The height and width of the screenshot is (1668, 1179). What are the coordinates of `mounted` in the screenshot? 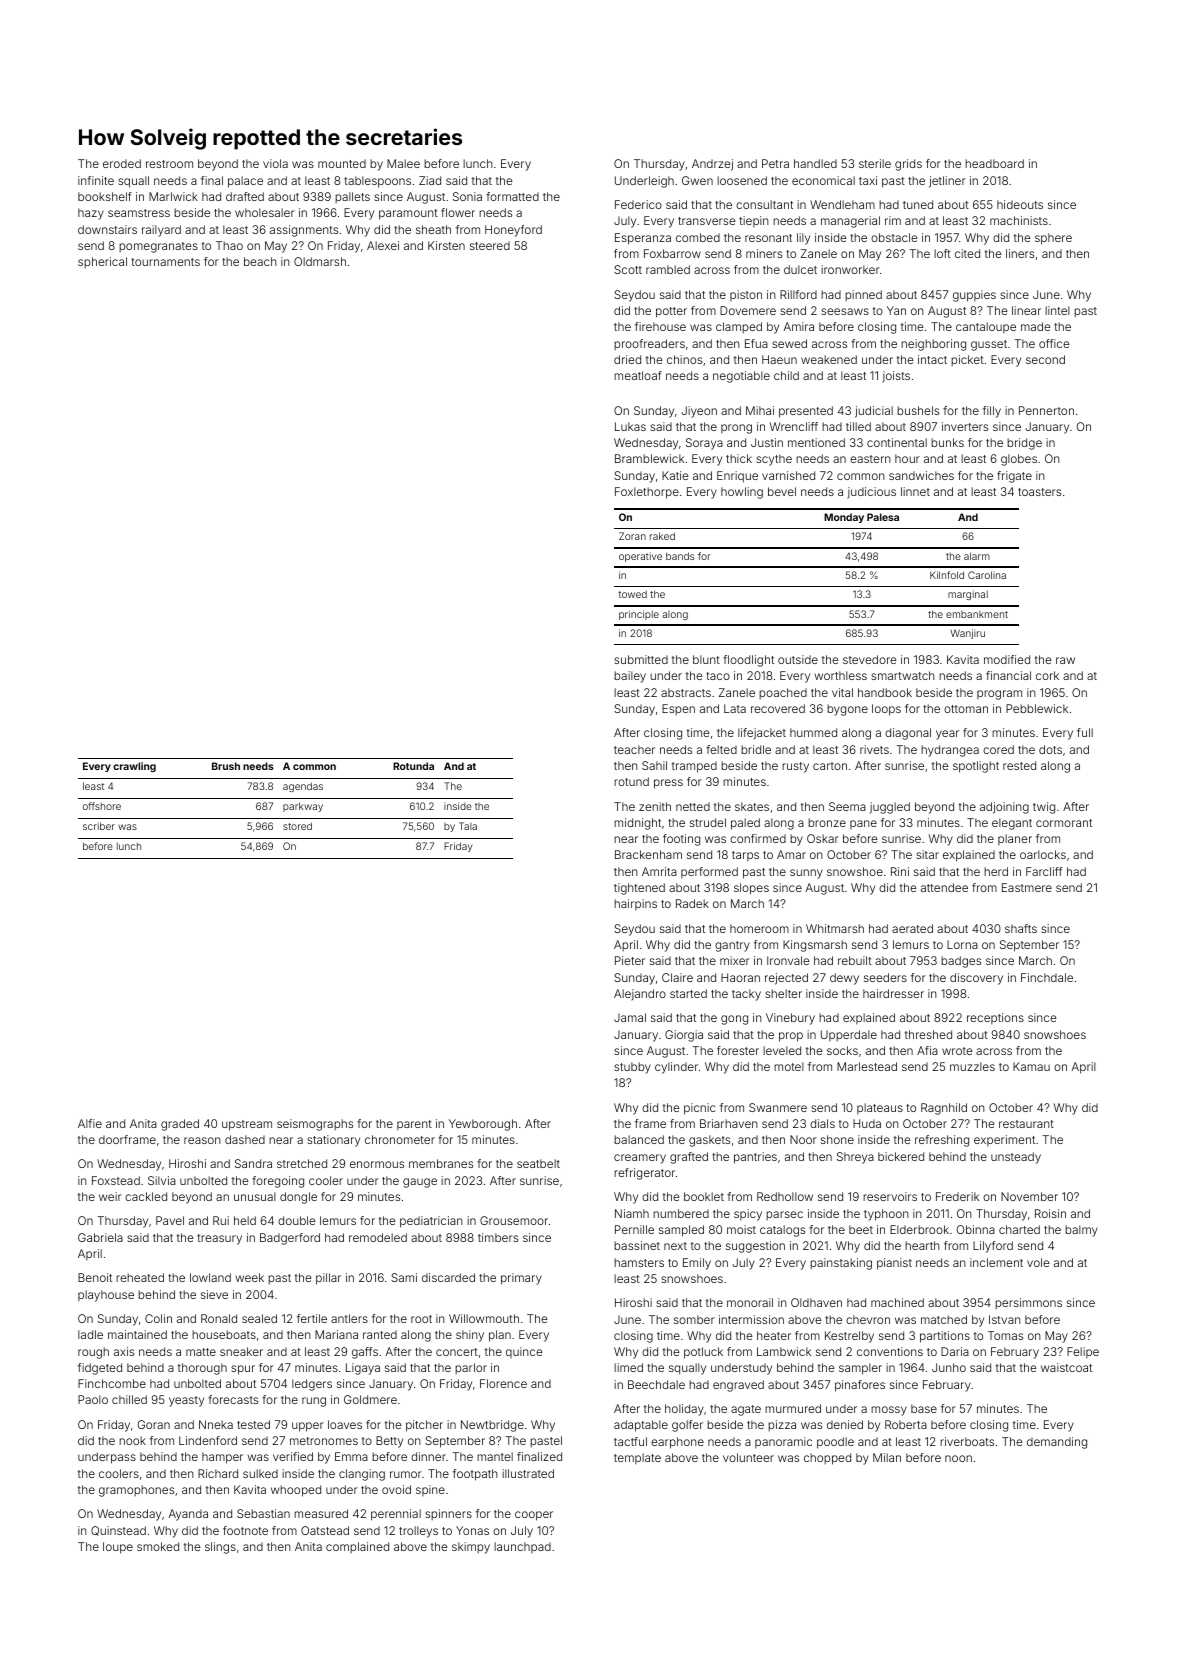 It's located at (342, 163).
